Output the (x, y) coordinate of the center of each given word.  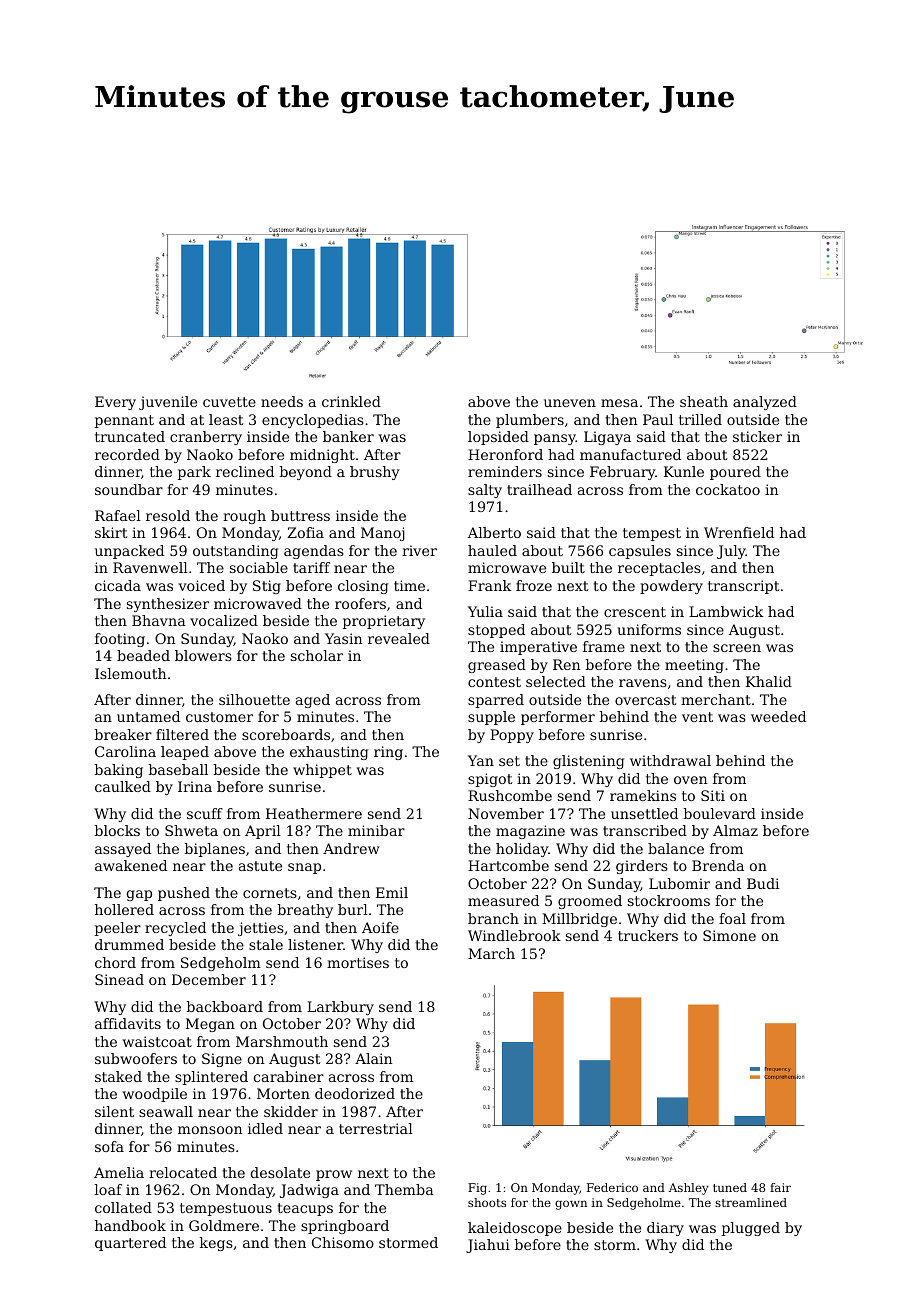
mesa (619, 403)
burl (353, 909)
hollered (124, 909)
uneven (570, 403)
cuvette (229, 402)
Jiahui (488, 1246)
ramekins (643, 795)
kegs (216, 1244)
